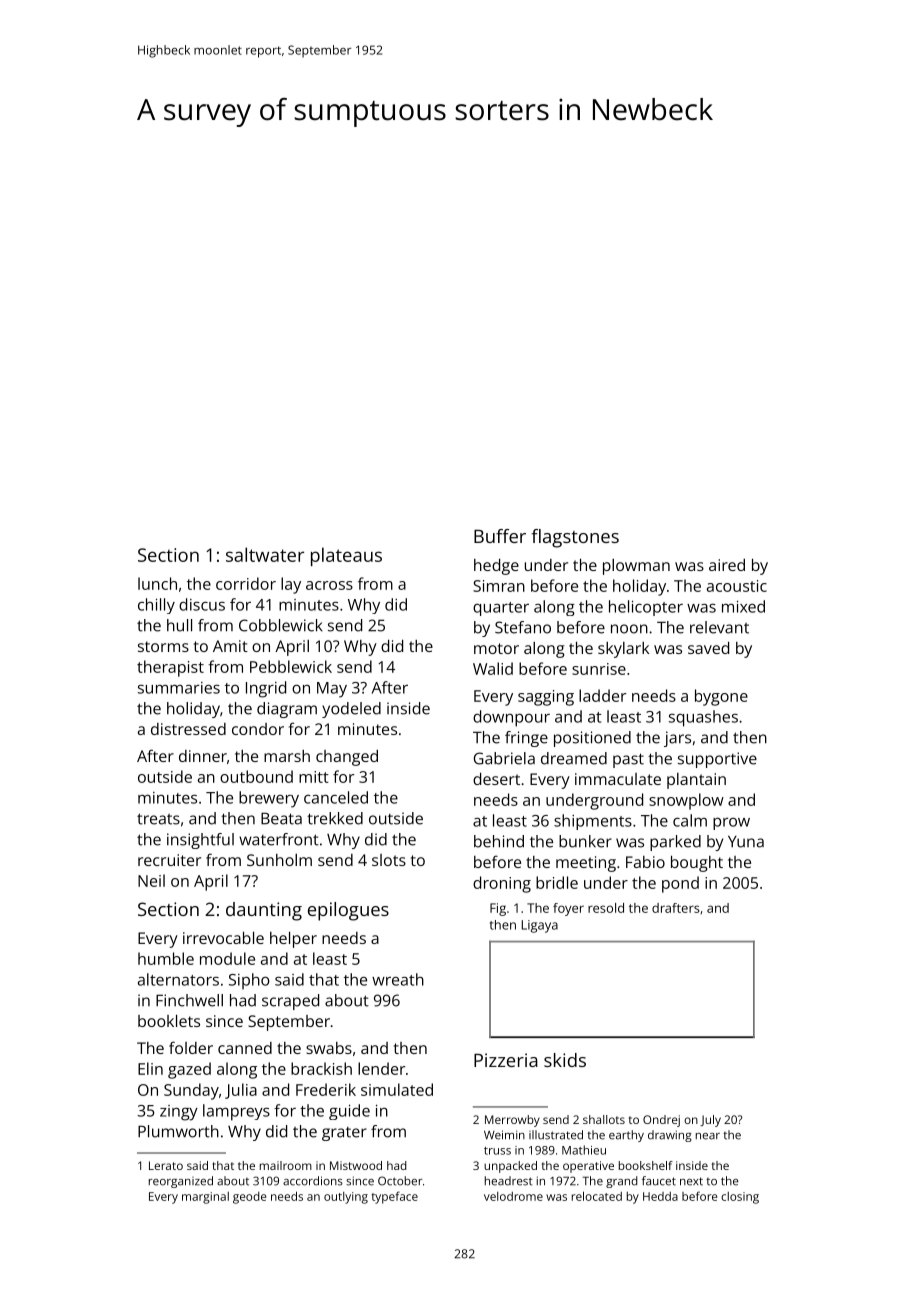 This document has width=908, height=1316. What do you see at coordinates (697, 864) in the document?
I see `bought` at bounding box center [697, 864].
